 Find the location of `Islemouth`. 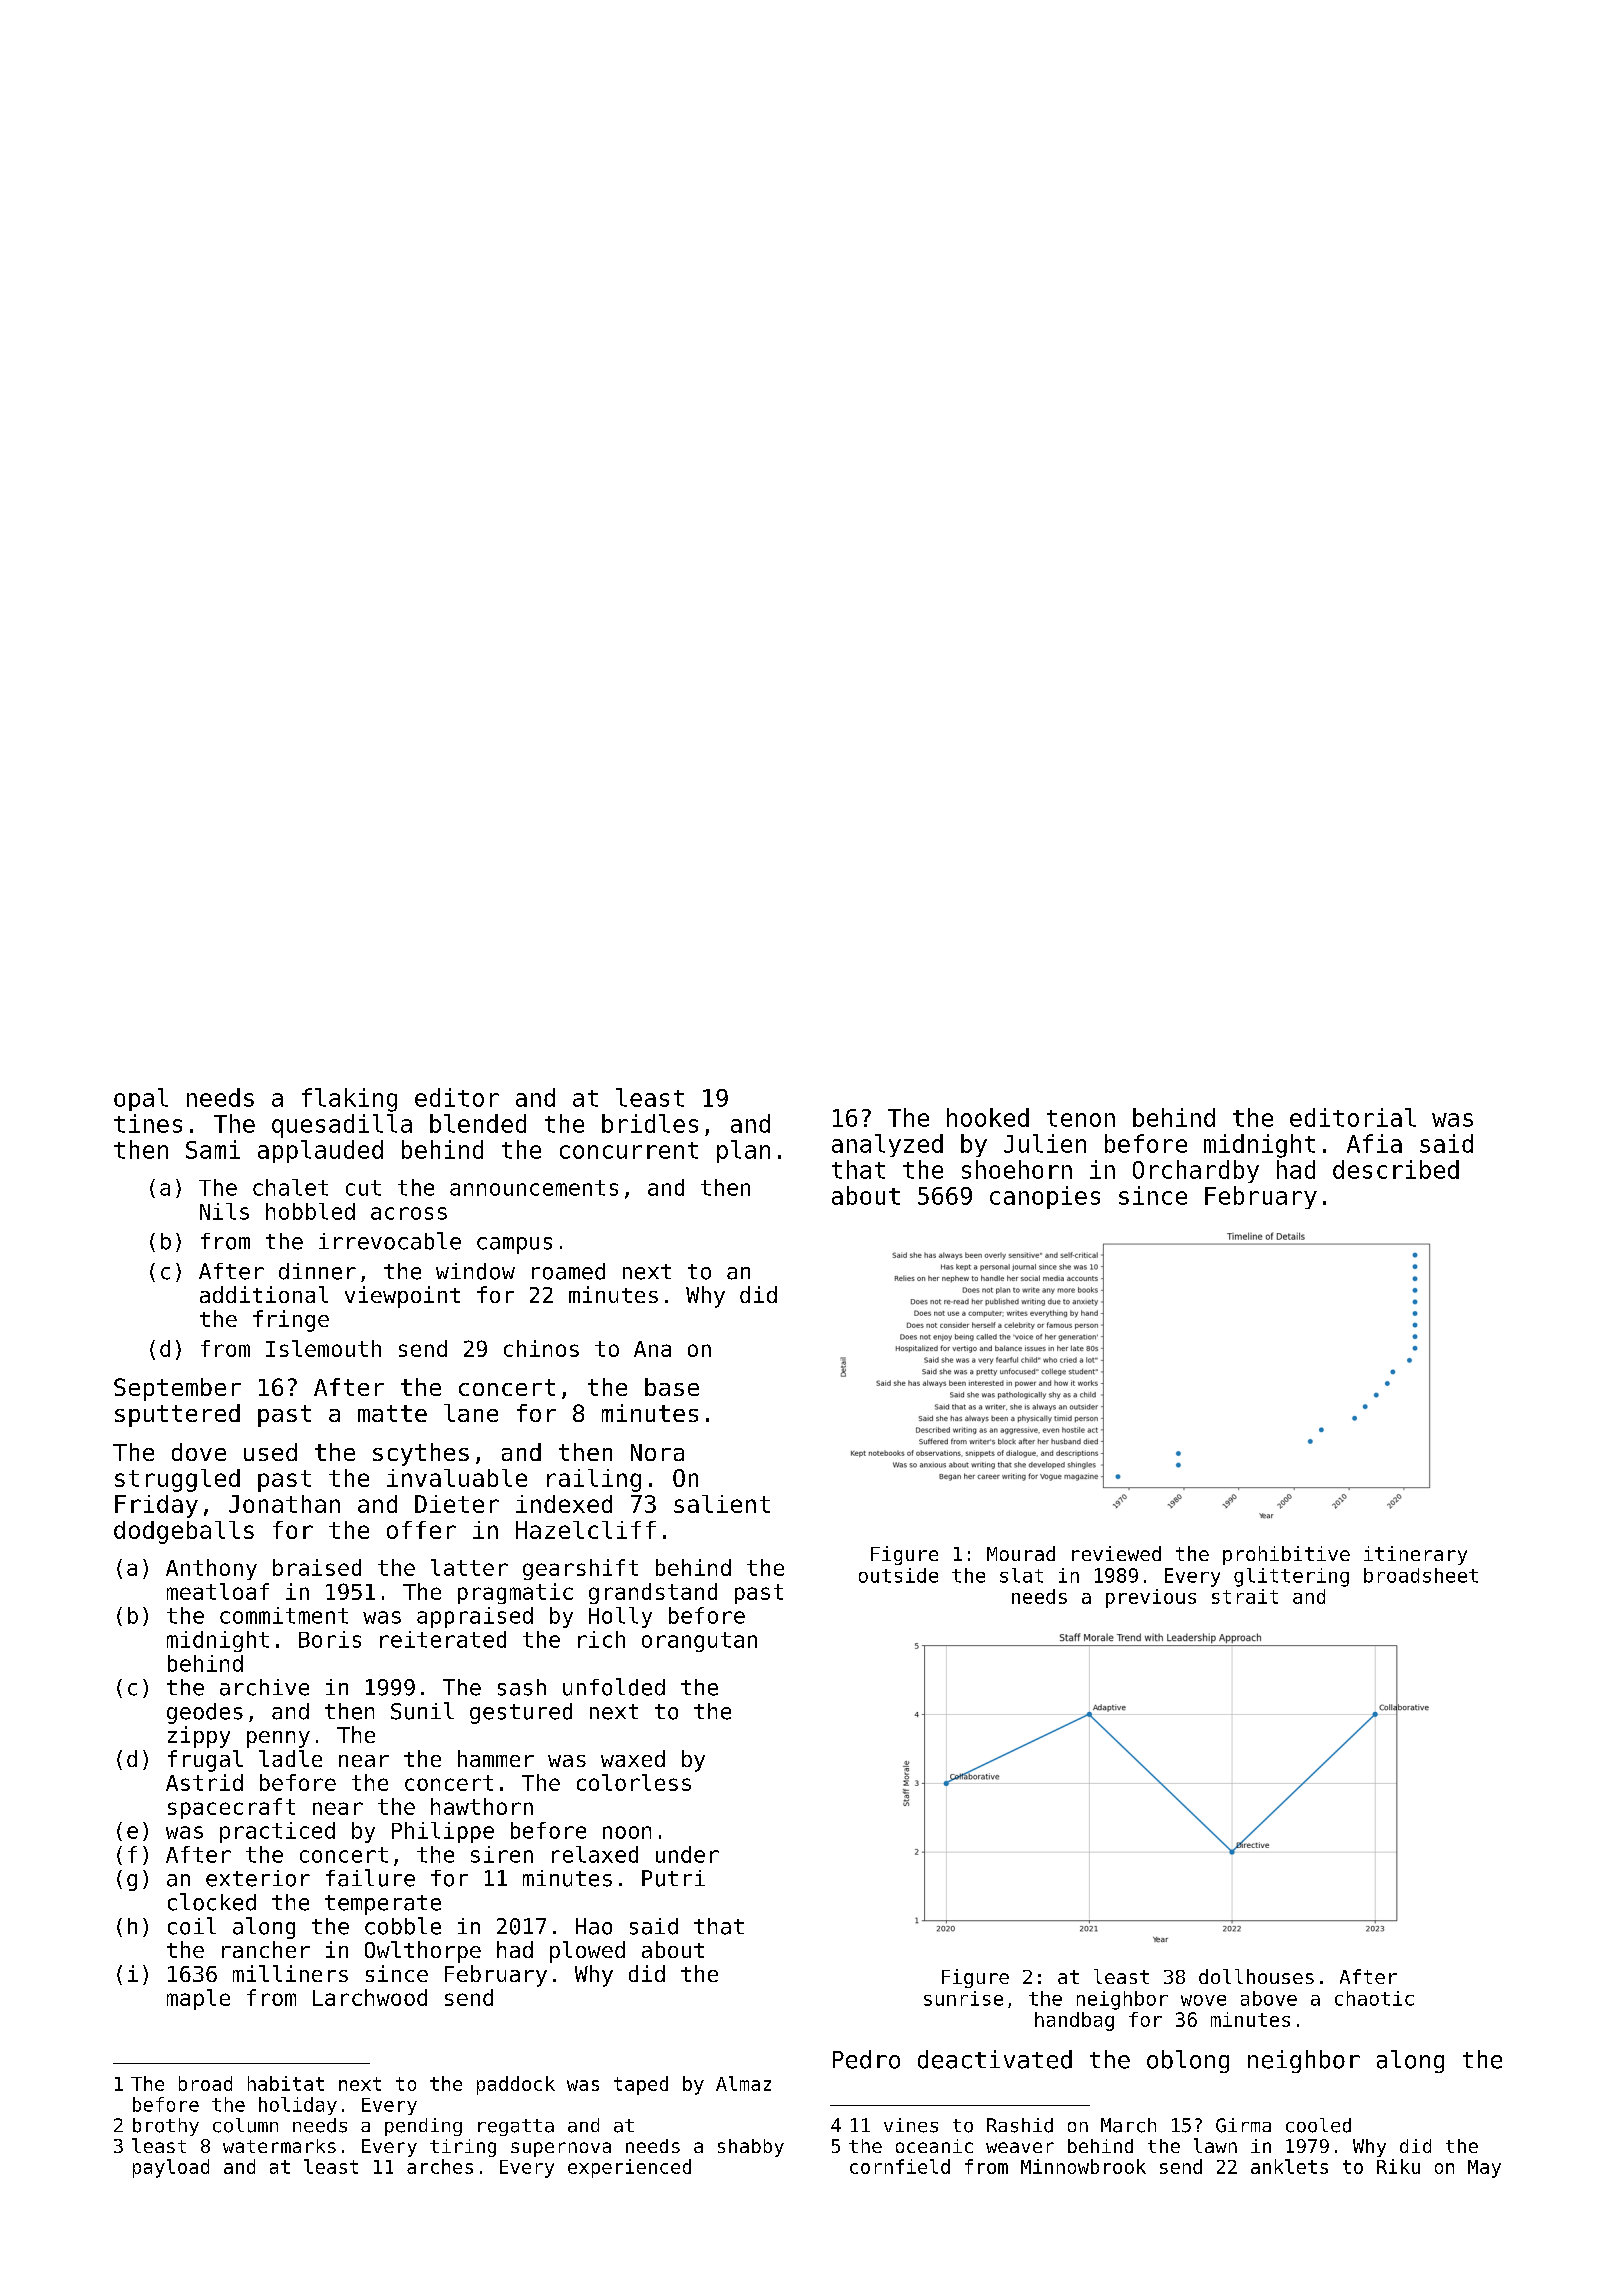

Islemouth is located at coordinates (323, 1348).
